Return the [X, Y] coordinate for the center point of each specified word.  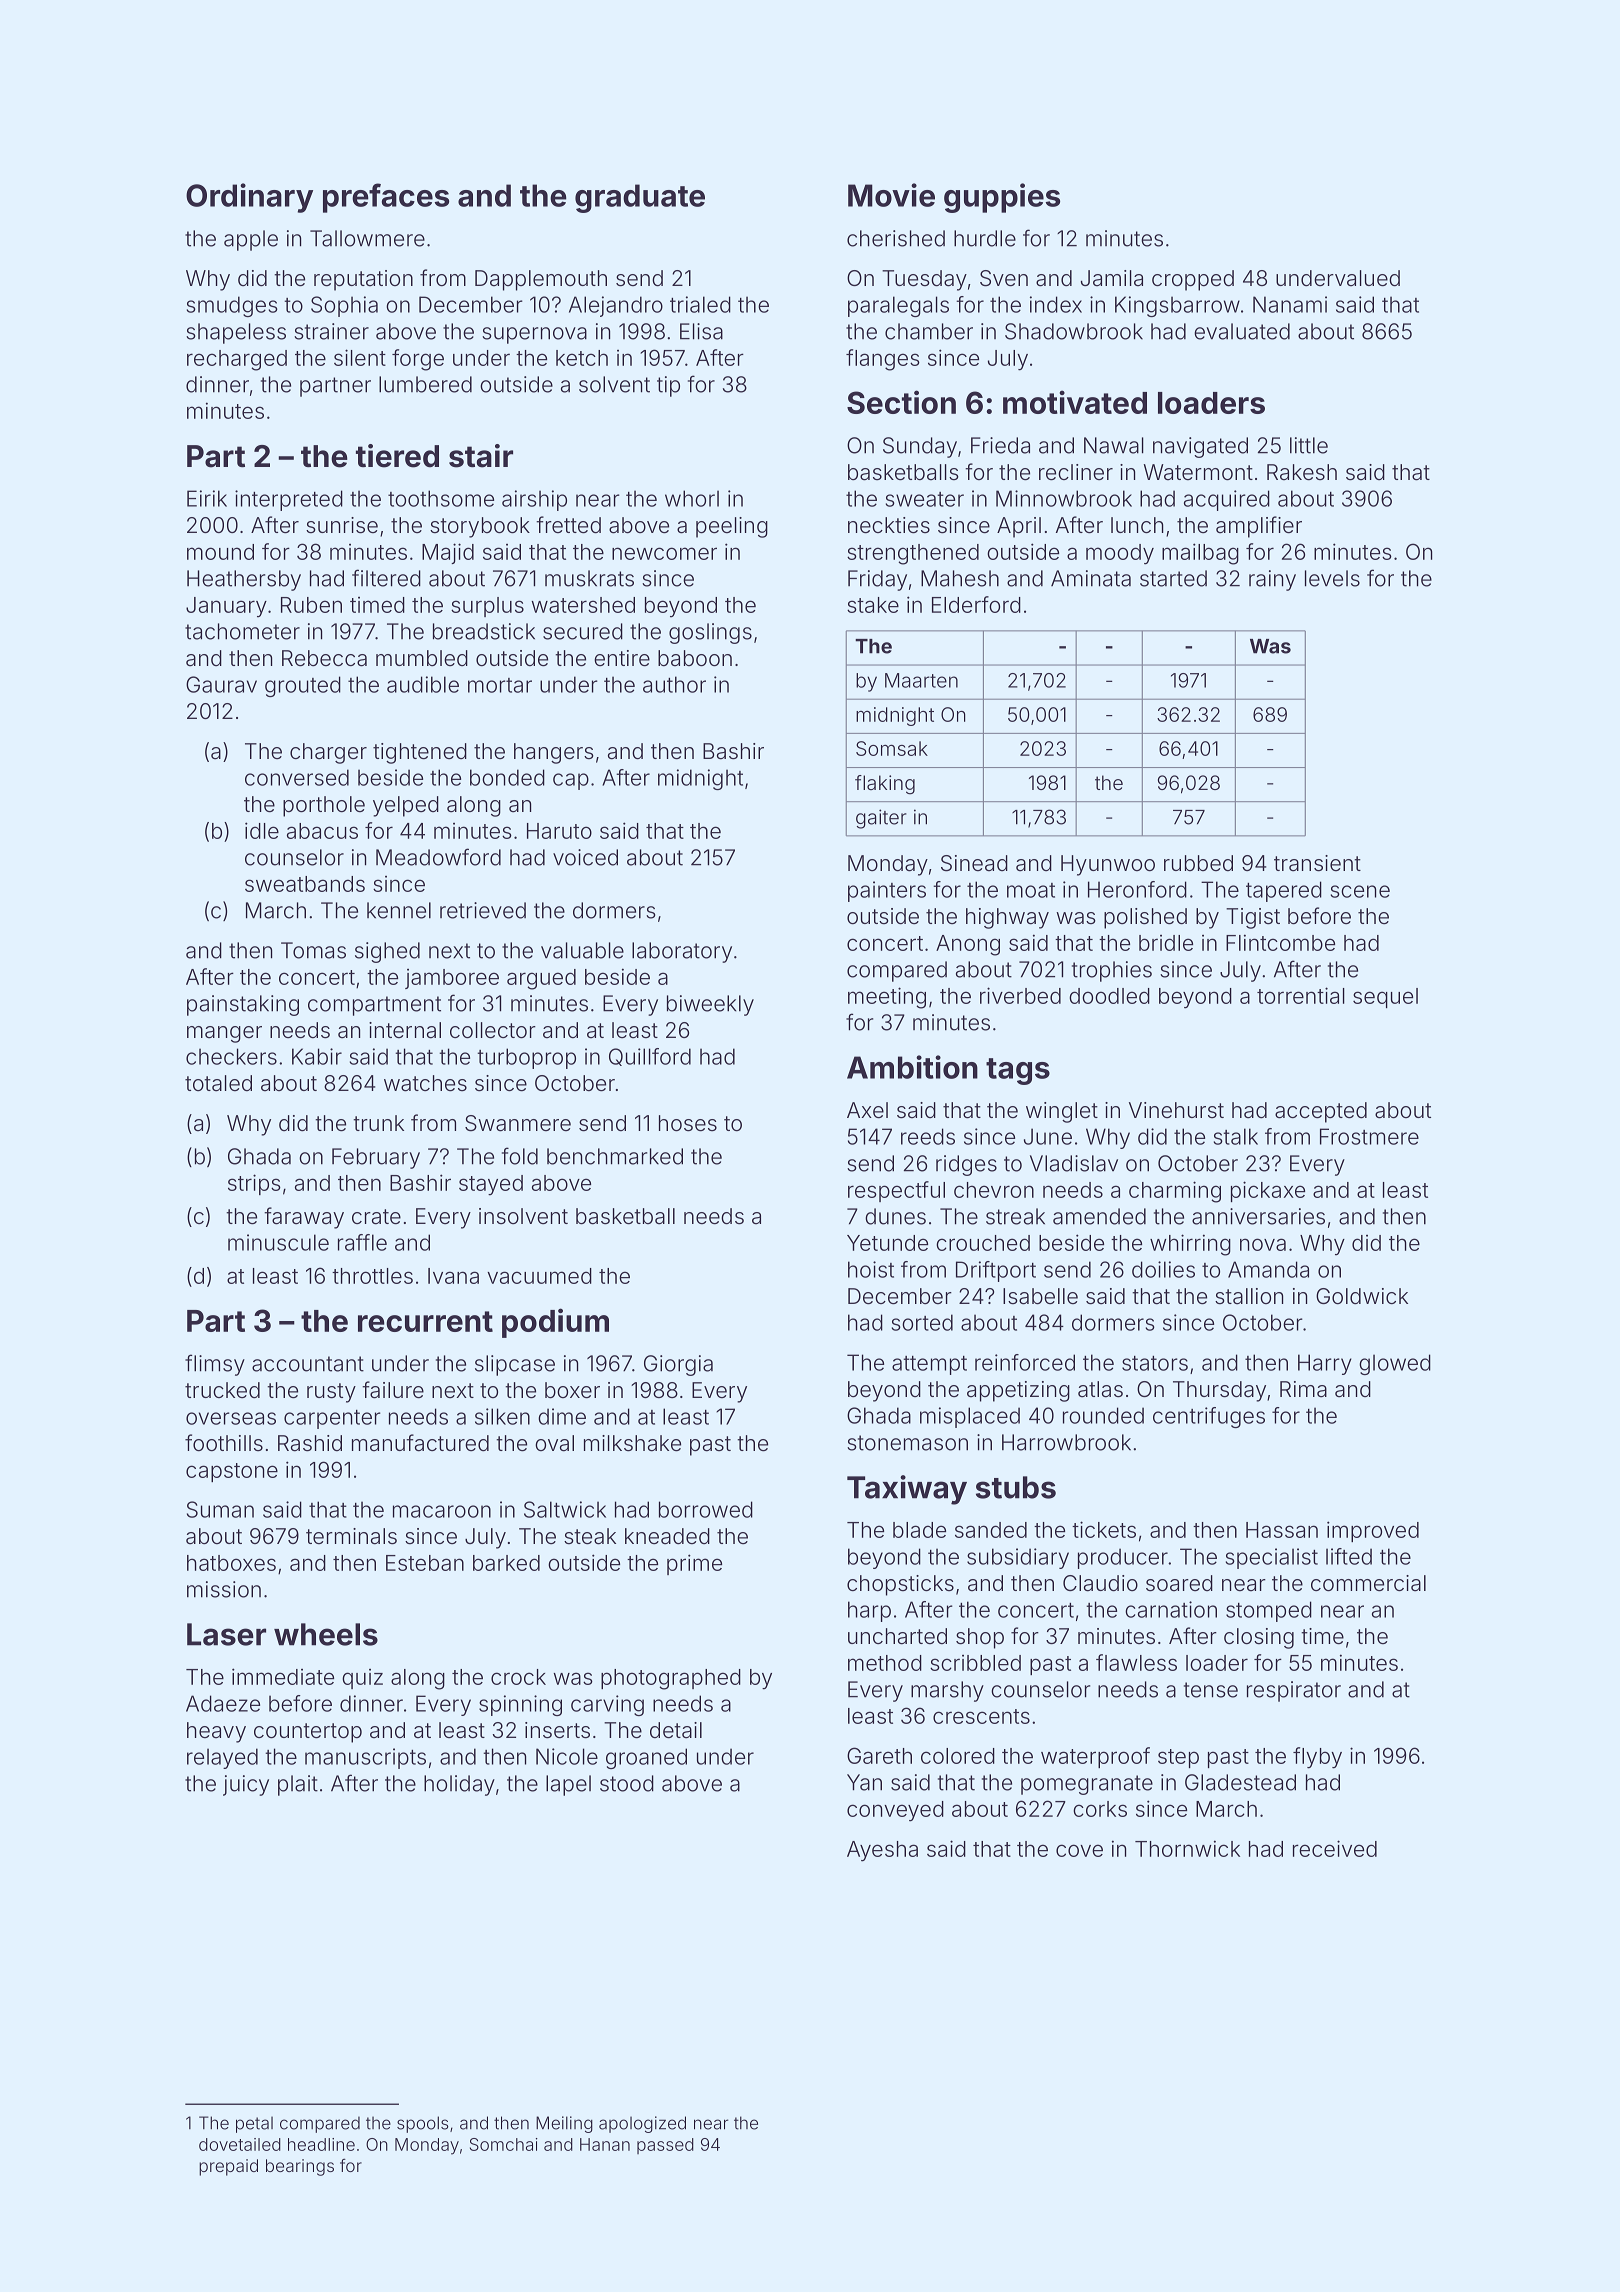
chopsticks [900, 1585]
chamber [929, 331]
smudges [232, 306]
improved [1373, 1531]
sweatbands [305, 884]
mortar [500, 685]
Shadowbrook [1074, 331]
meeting [887, 998]
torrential [1301, 995]
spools [423, 2124]
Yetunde [887, 1243]
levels [1332, 578]
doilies [1163, 1269]
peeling [732, 527]
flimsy [215, 1365]
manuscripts [365, 1758]
